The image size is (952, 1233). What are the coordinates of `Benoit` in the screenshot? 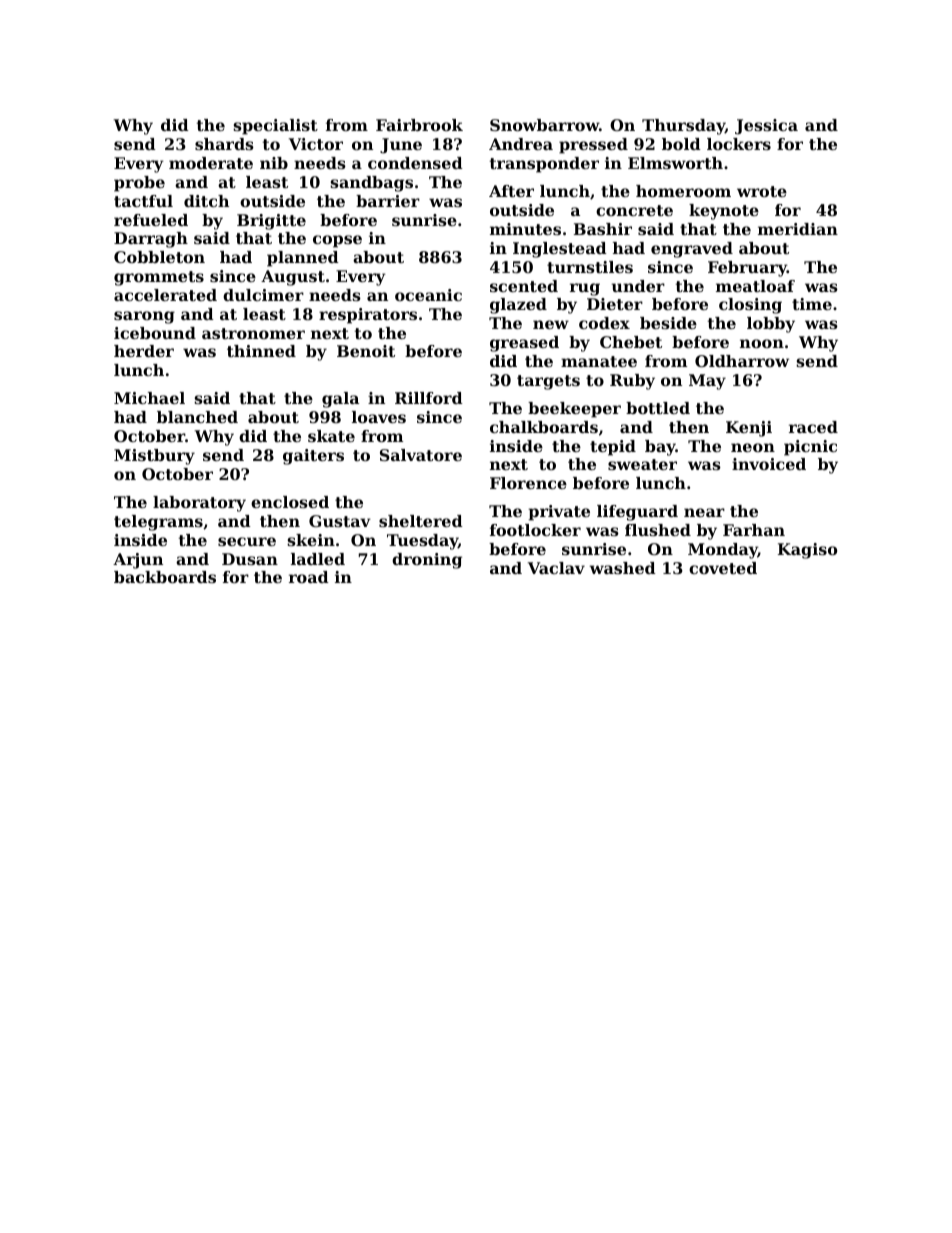 It's located at (366, 351).
